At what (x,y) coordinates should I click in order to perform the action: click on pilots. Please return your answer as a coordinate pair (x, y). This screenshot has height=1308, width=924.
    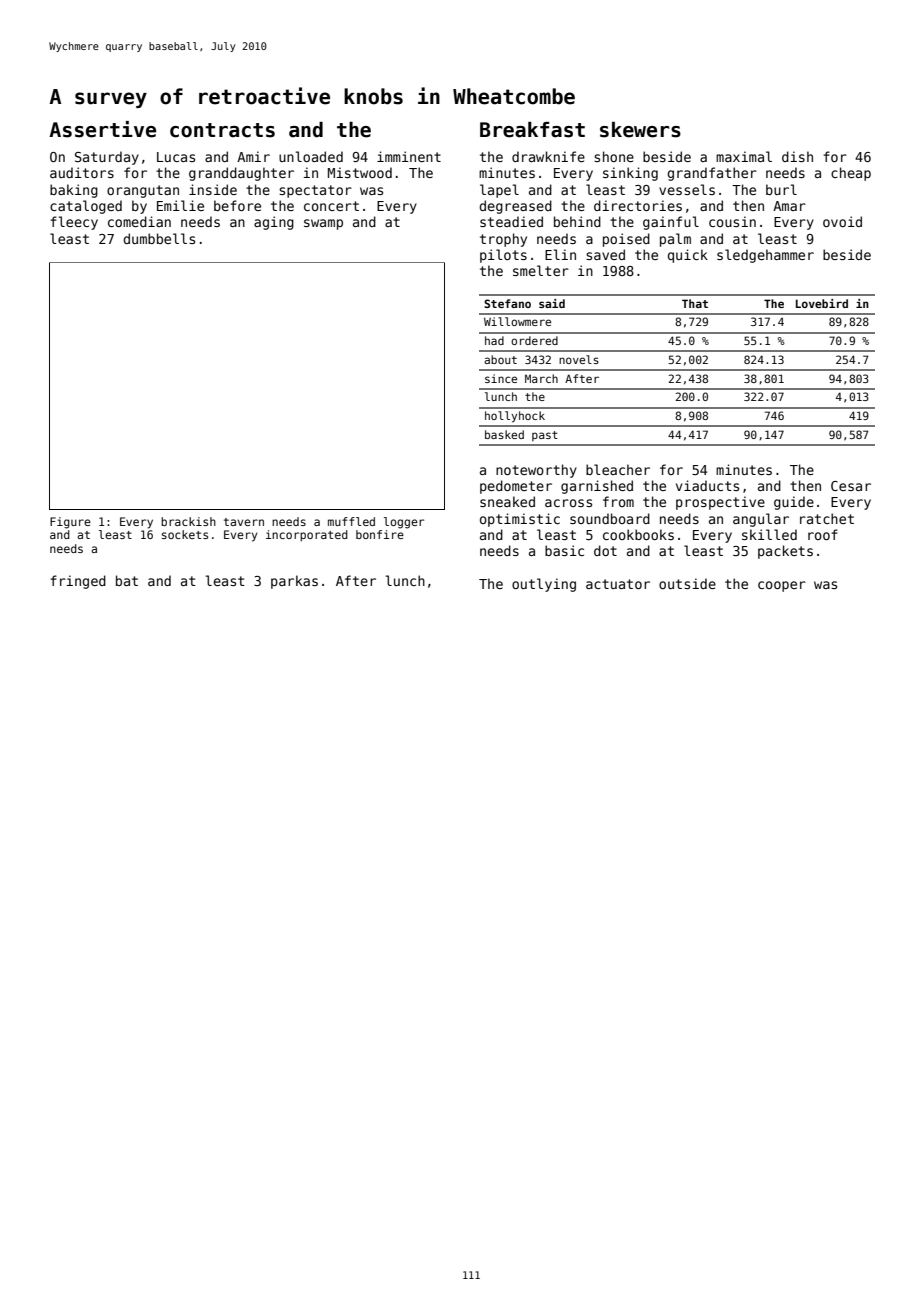
    Looking at the image, I should click on (503, 256).
